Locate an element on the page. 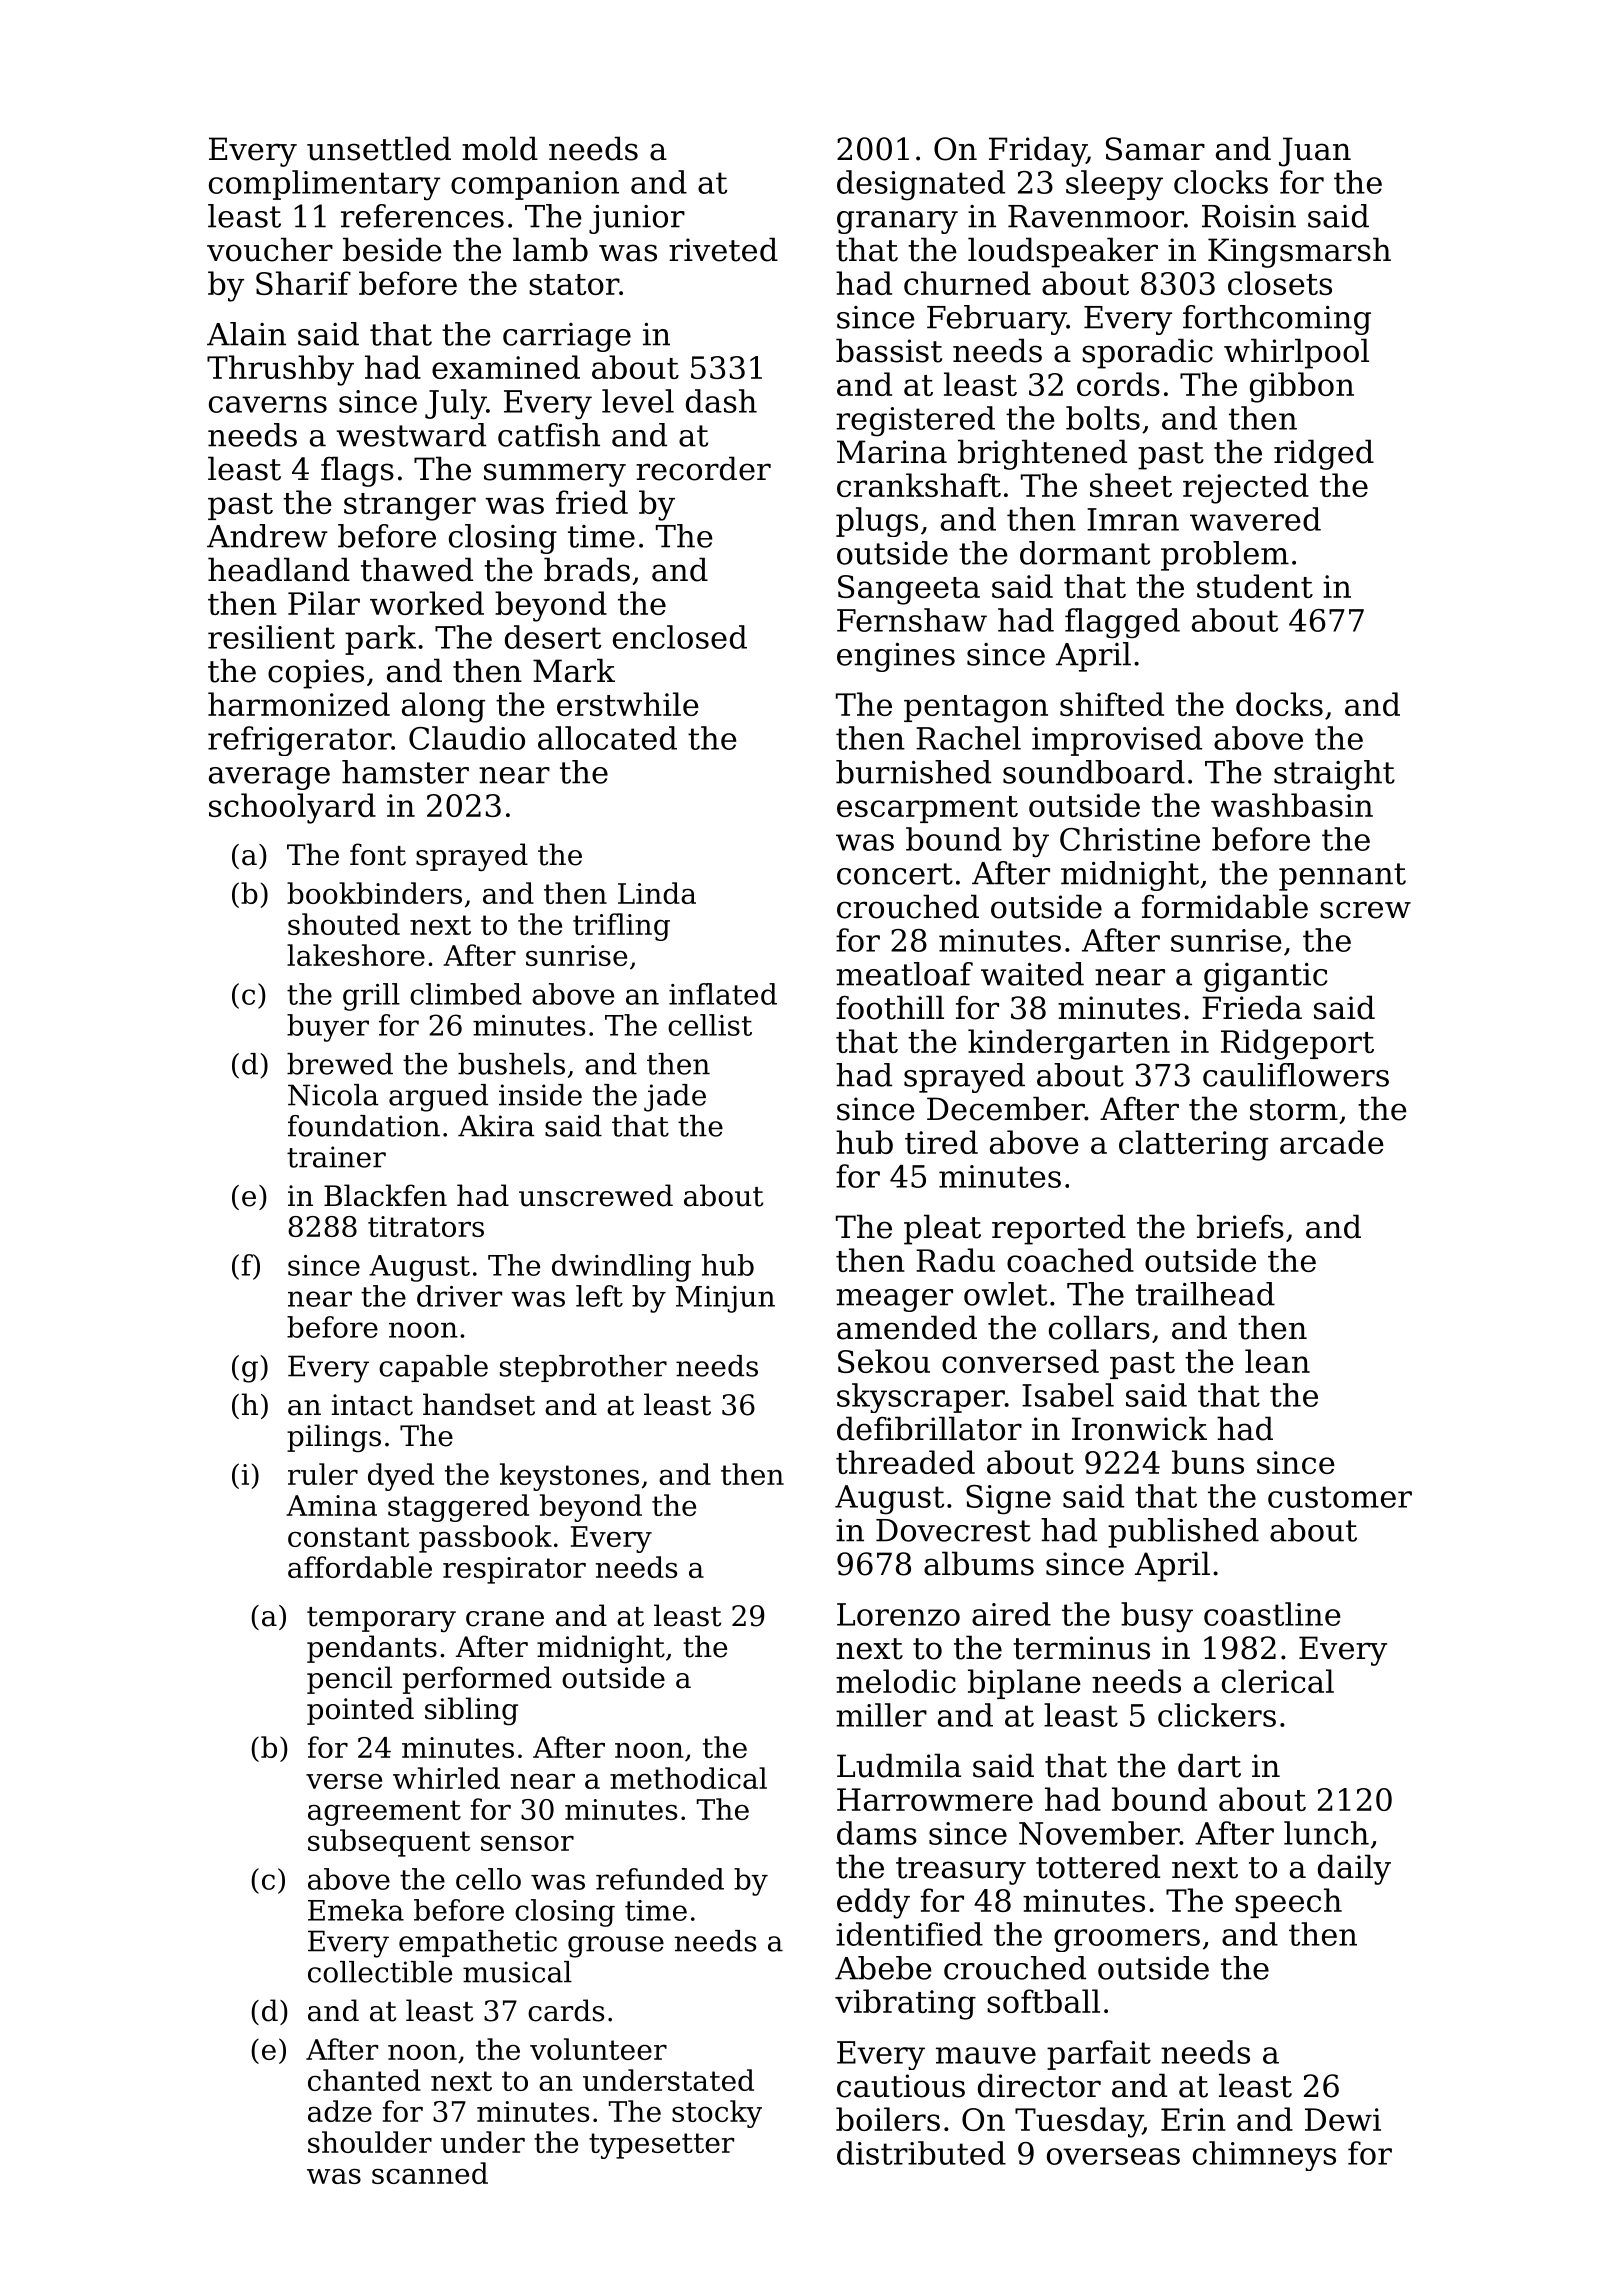 The height and width of the image is (2292, 1620). chanted is located at coordinates (364, 2080).
